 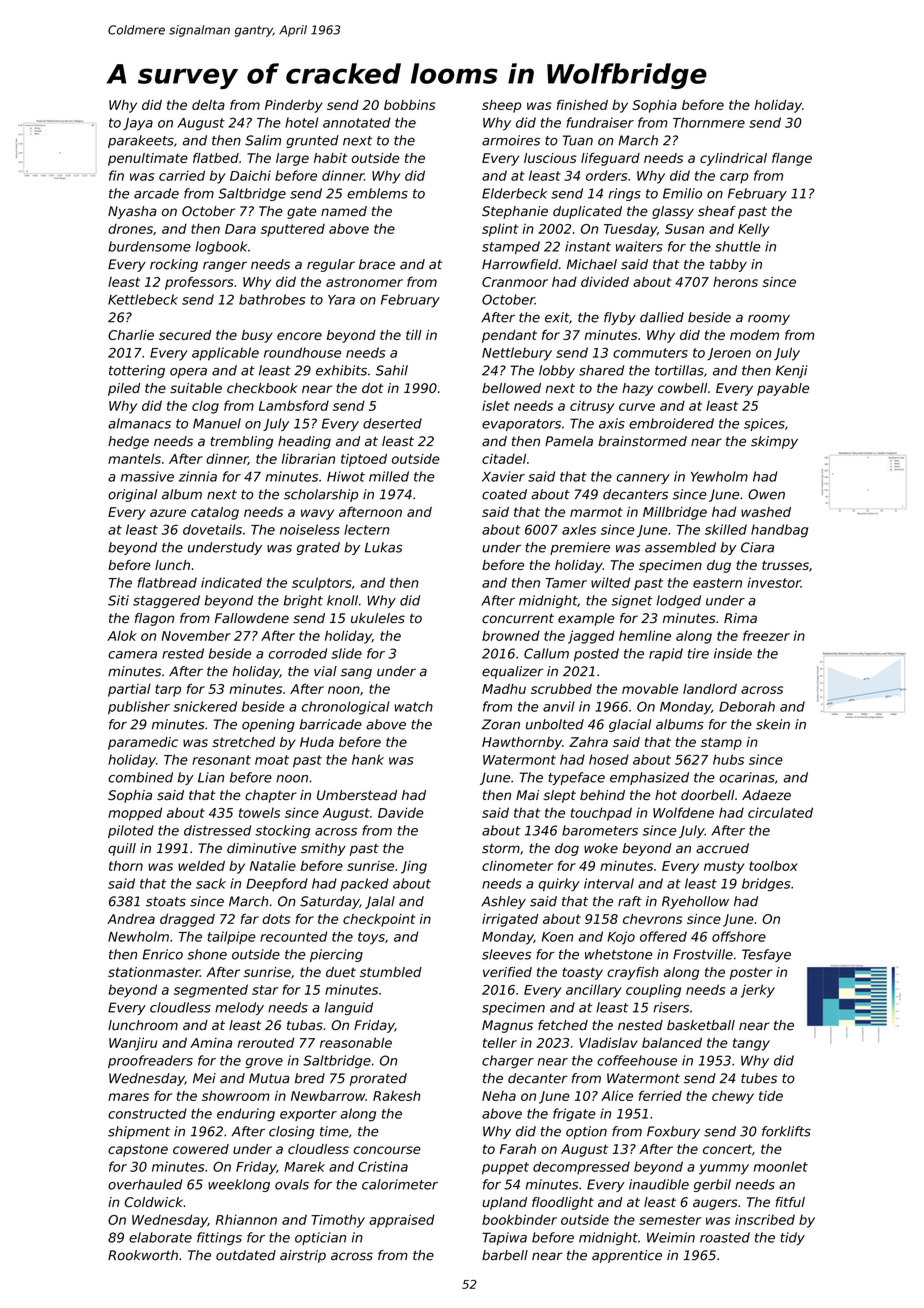 What do you see at coordinates (501, 106) in the screenshot?
I see `sheep` at bounding box center [501, 106].
